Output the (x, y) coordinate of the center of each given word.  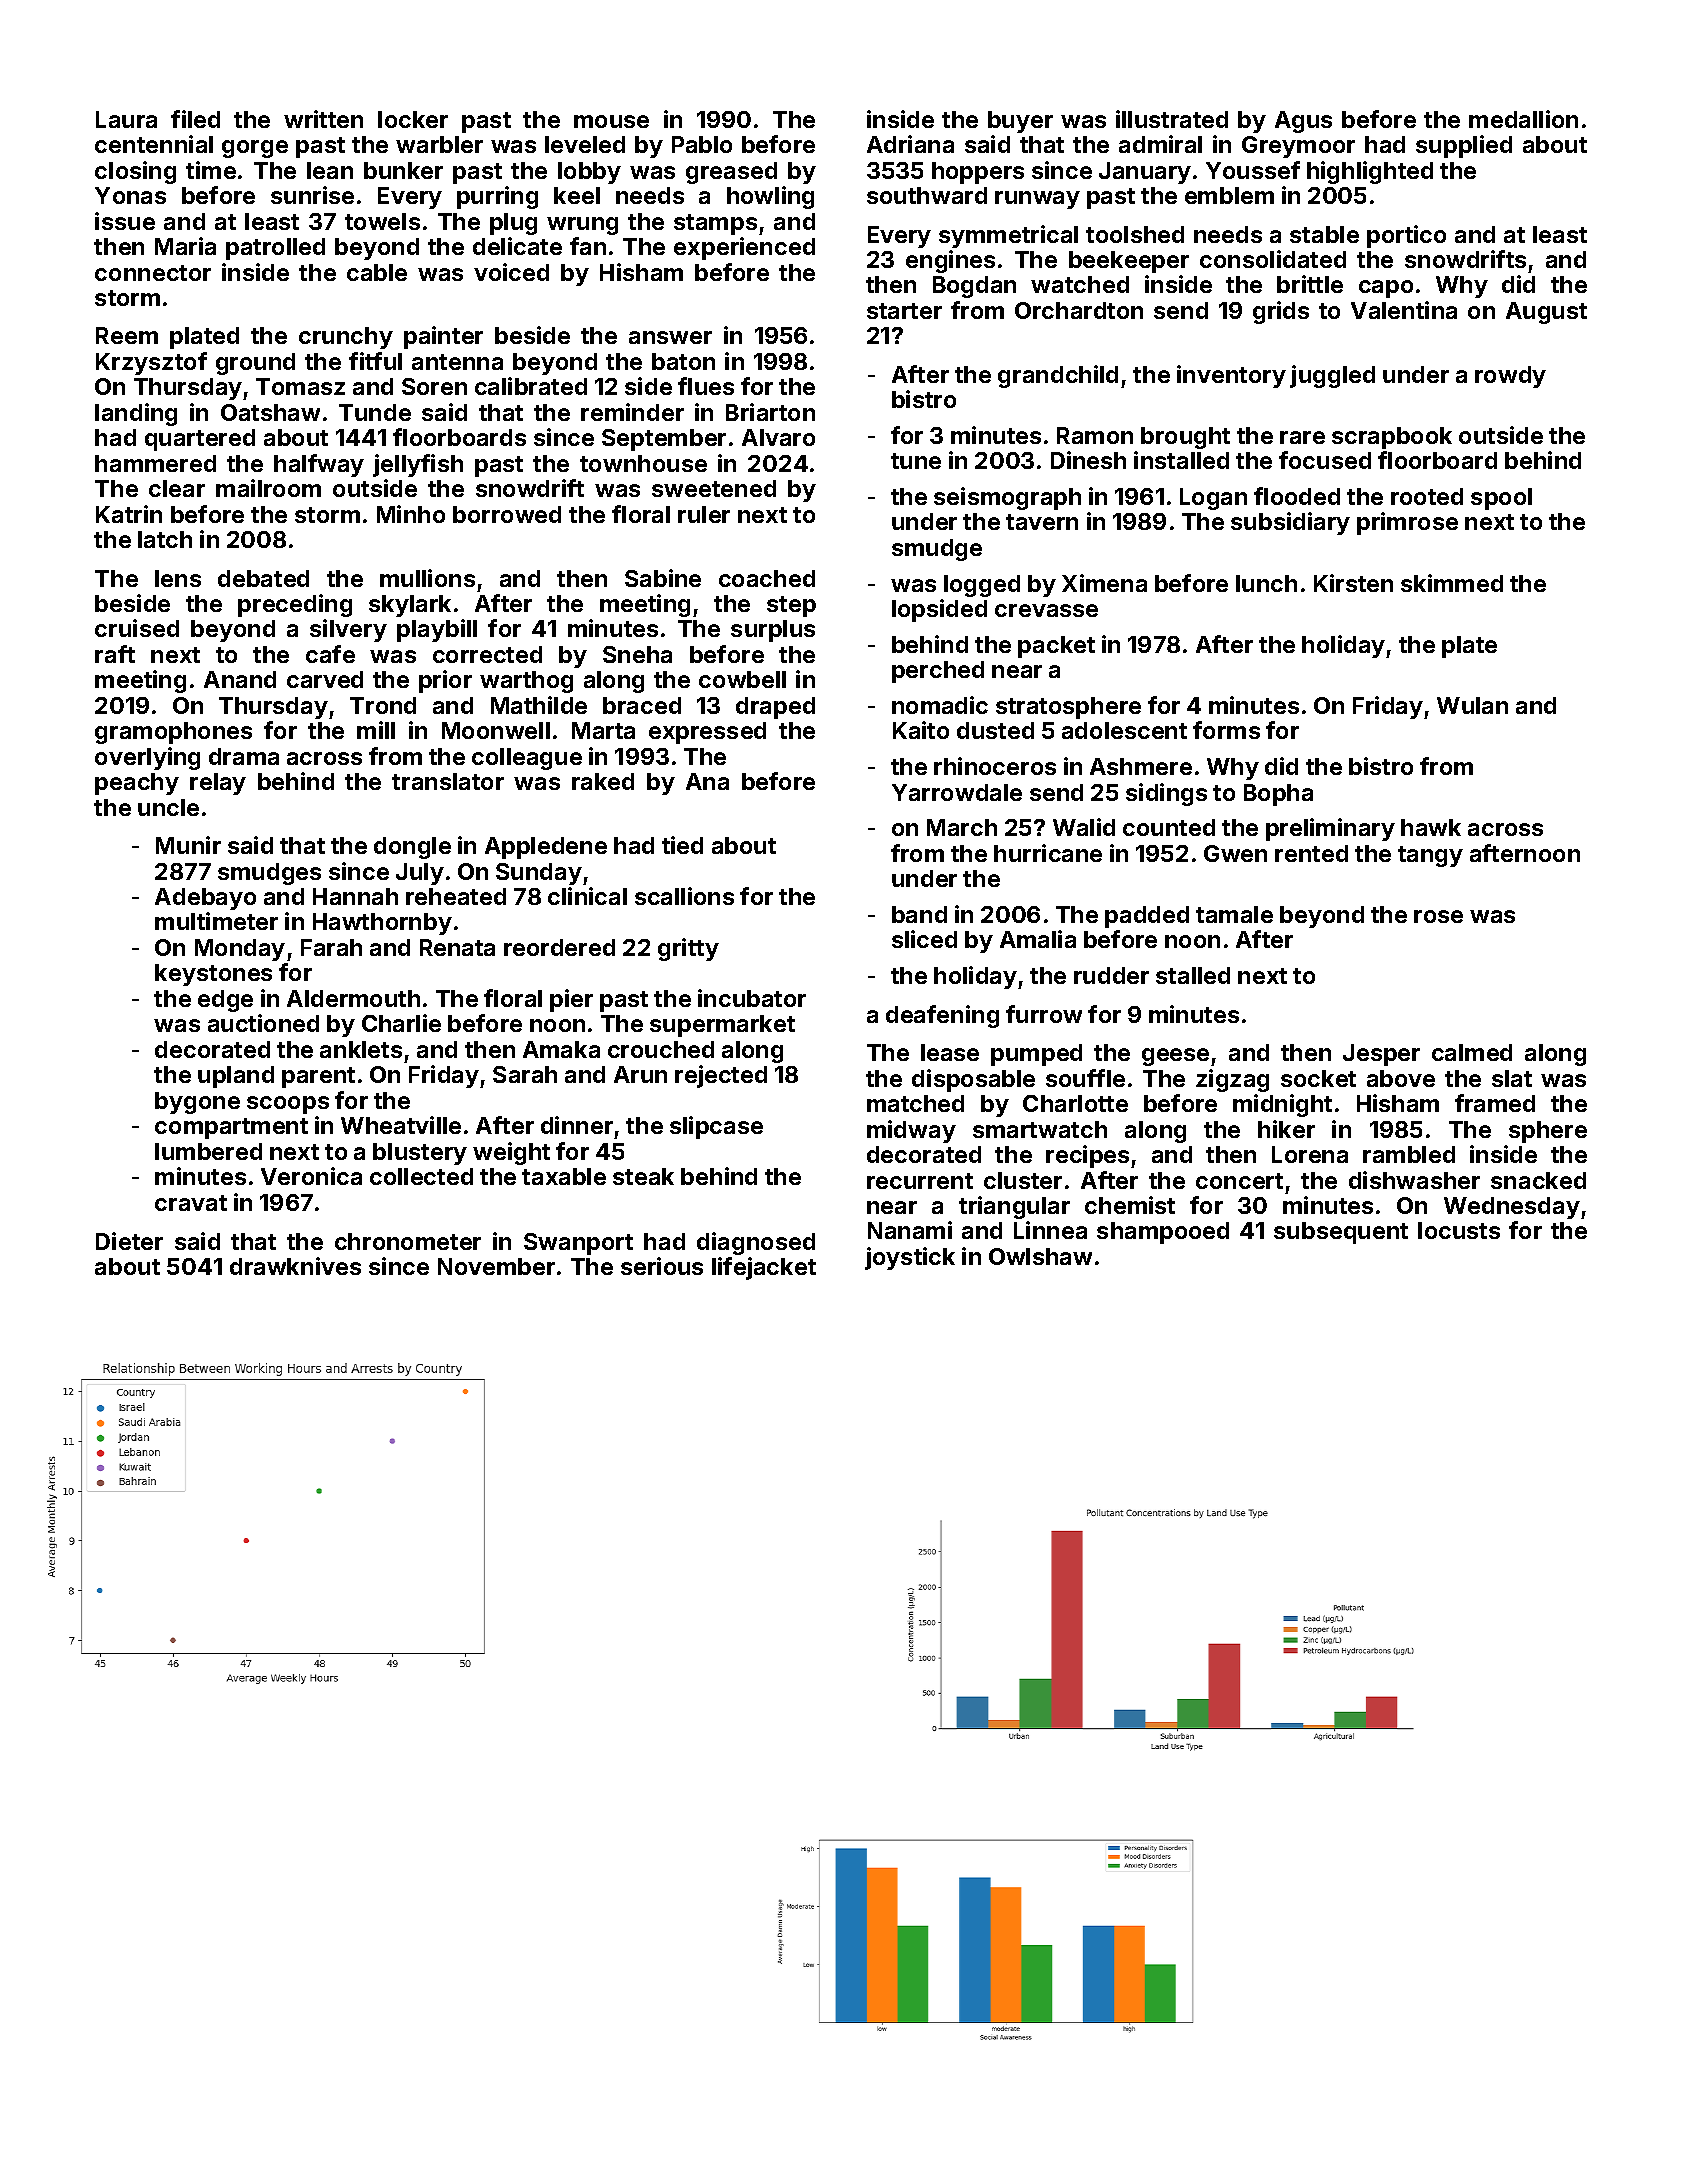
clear (177, 488)
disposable (973, 1080)
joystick (910, 1258)
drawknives (295, 1266)
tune (916, 461)
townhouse (643, 463)
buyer (1020, 122)
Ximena (1104, 583)
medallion (1523, 119)
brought (1185, 438)
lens (178, 578)
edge (225, 1001)
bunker (403, 170)
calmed (1472, 1052)
